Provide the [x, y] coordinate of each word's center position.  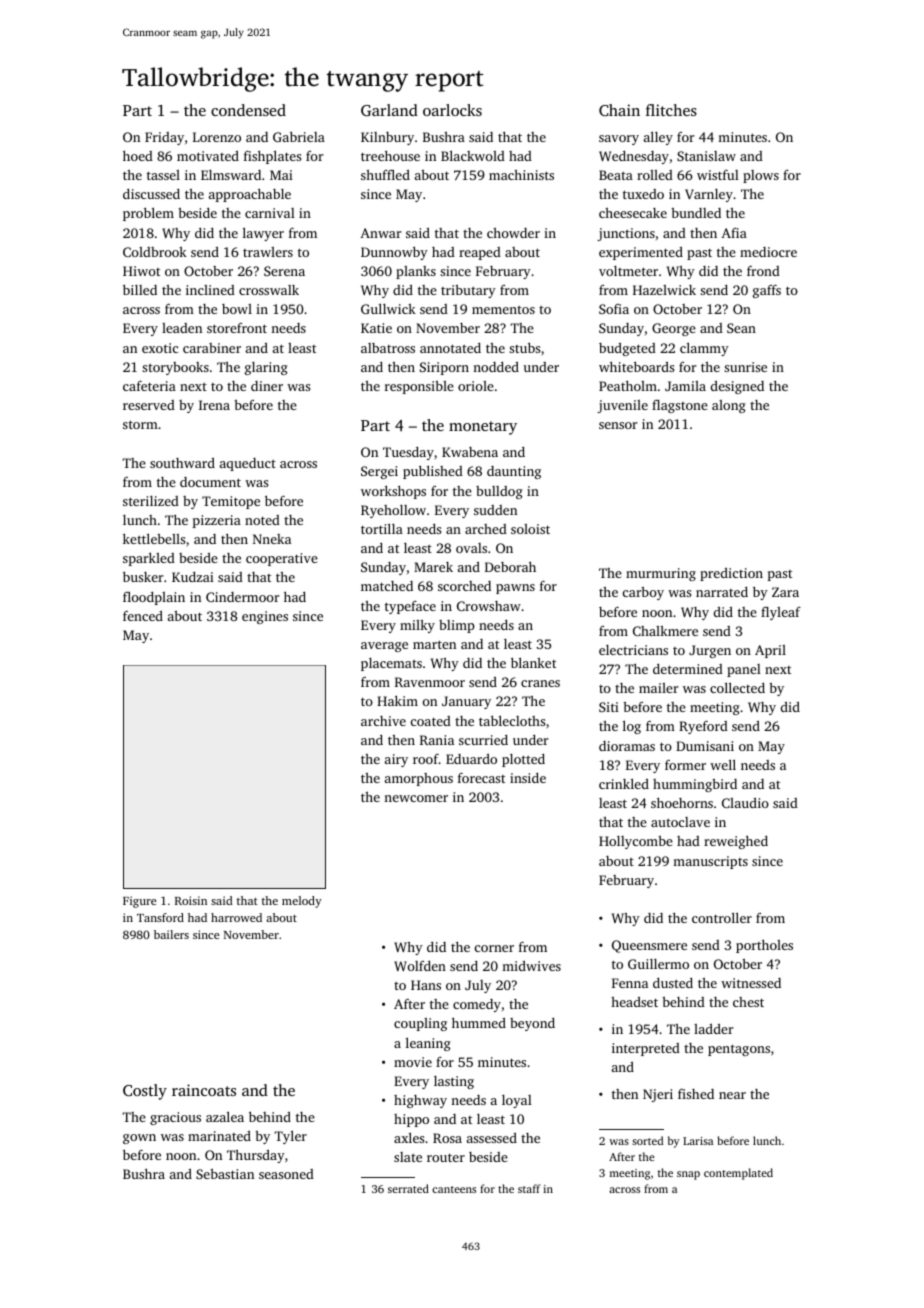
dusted [673, 983]
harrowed [236, 917]
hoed [138, 155]
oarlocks [452, 110]
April [770, 651]
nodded [496, 367]
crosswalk [269, 290]
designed [737, 387]
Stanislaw [706, 156]
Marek [433, 567]
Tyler [290, 1137]
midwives [531, 966]
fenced [143, 615]
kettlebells [154, 538]
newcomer [416, 798]
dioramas [627, 746]
